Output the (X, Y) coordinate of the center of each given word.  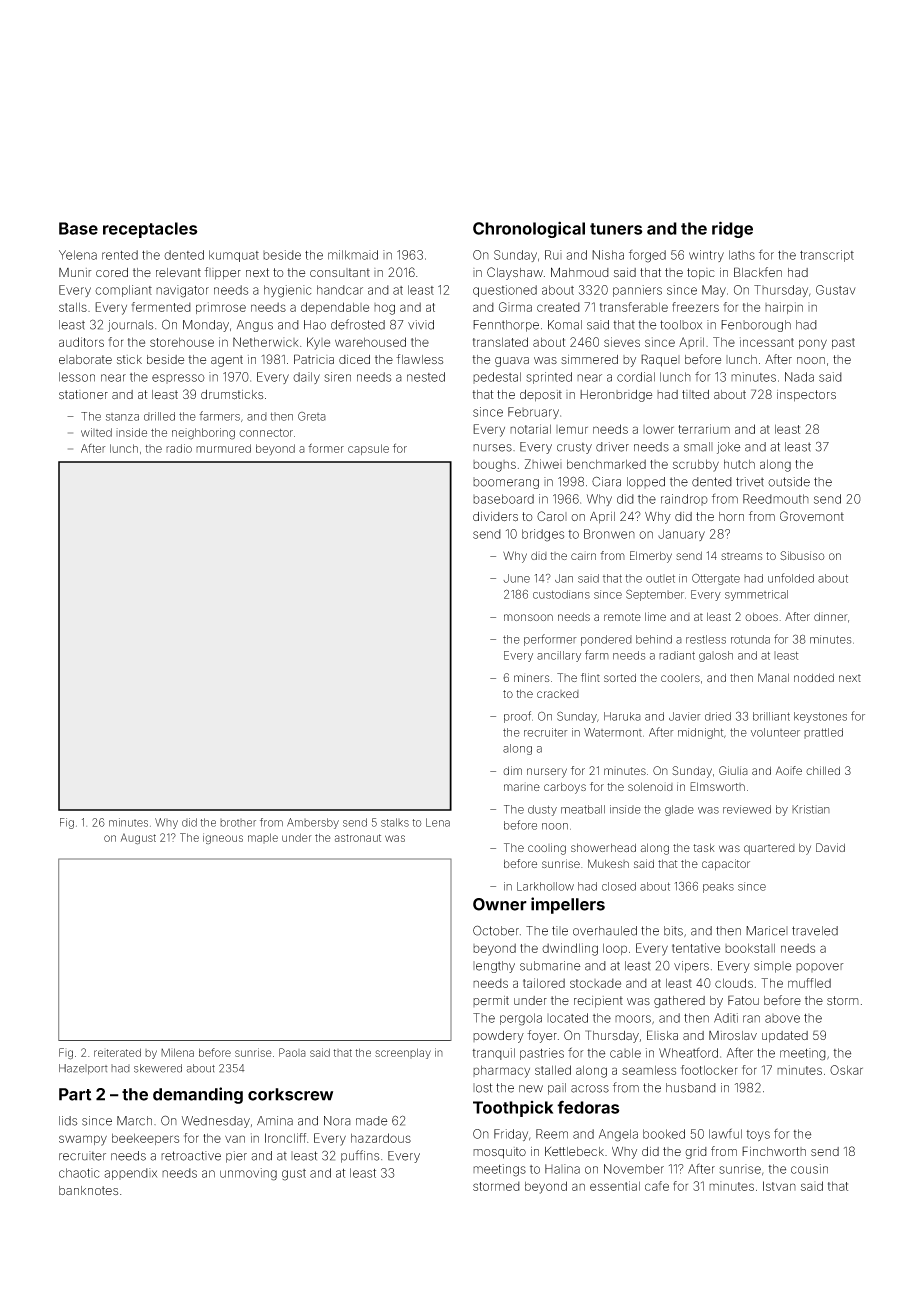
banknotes (88, 1190)
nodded (814, 677)
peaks (718, 887)
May (714, 291)
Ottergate (716, 579)
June (516, 578)
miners (532, 677)
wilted (96, 432)
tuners (616, 229)
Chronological (529, 229)
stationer (83, 395)
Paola (292, 1052)
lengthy (494, 967)
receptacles (150, 230)
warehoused (370, 342)
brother (238, 823)
